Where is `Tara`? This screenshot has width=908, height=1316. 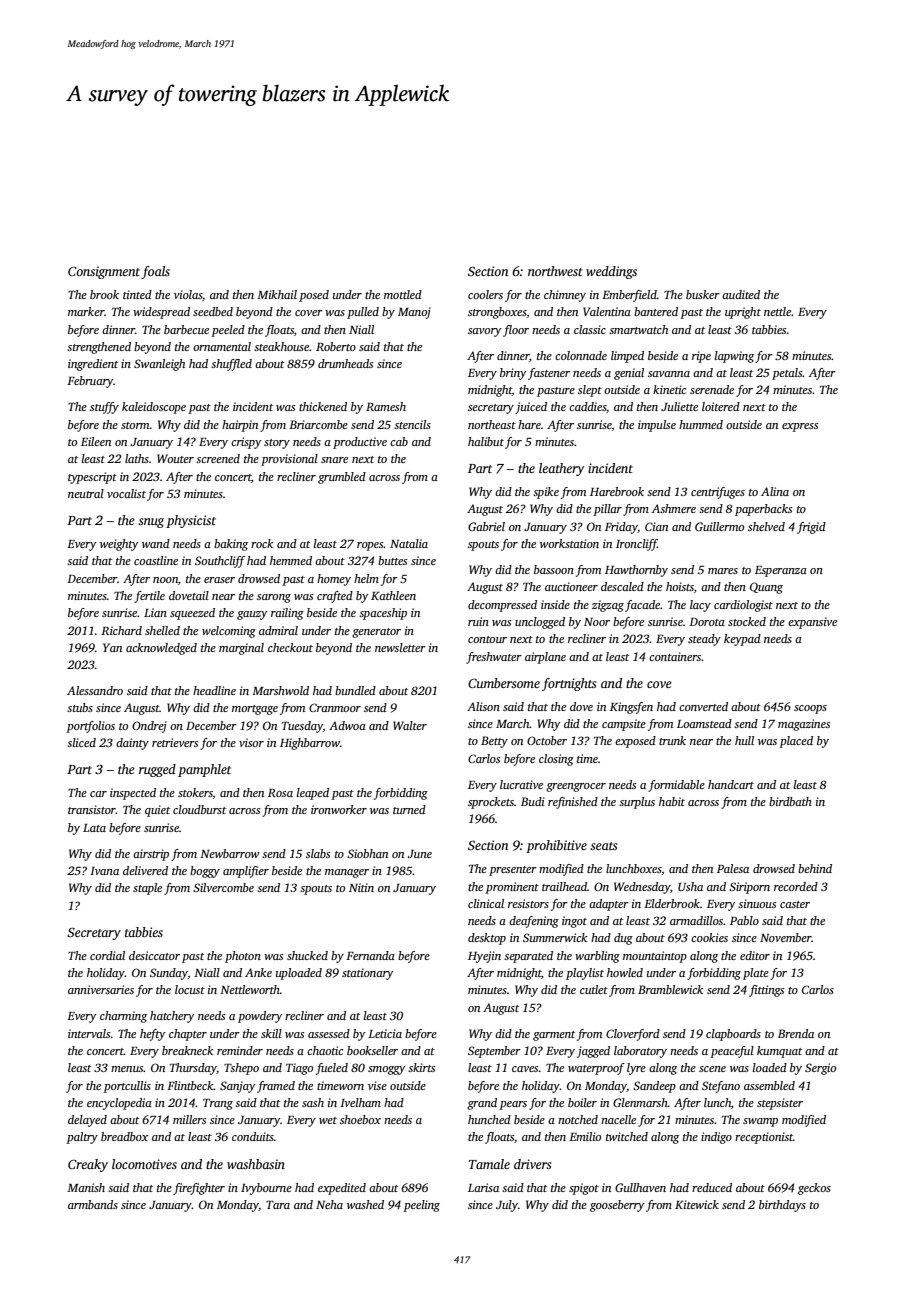
Tara is located at coordinates (278, 1205).
